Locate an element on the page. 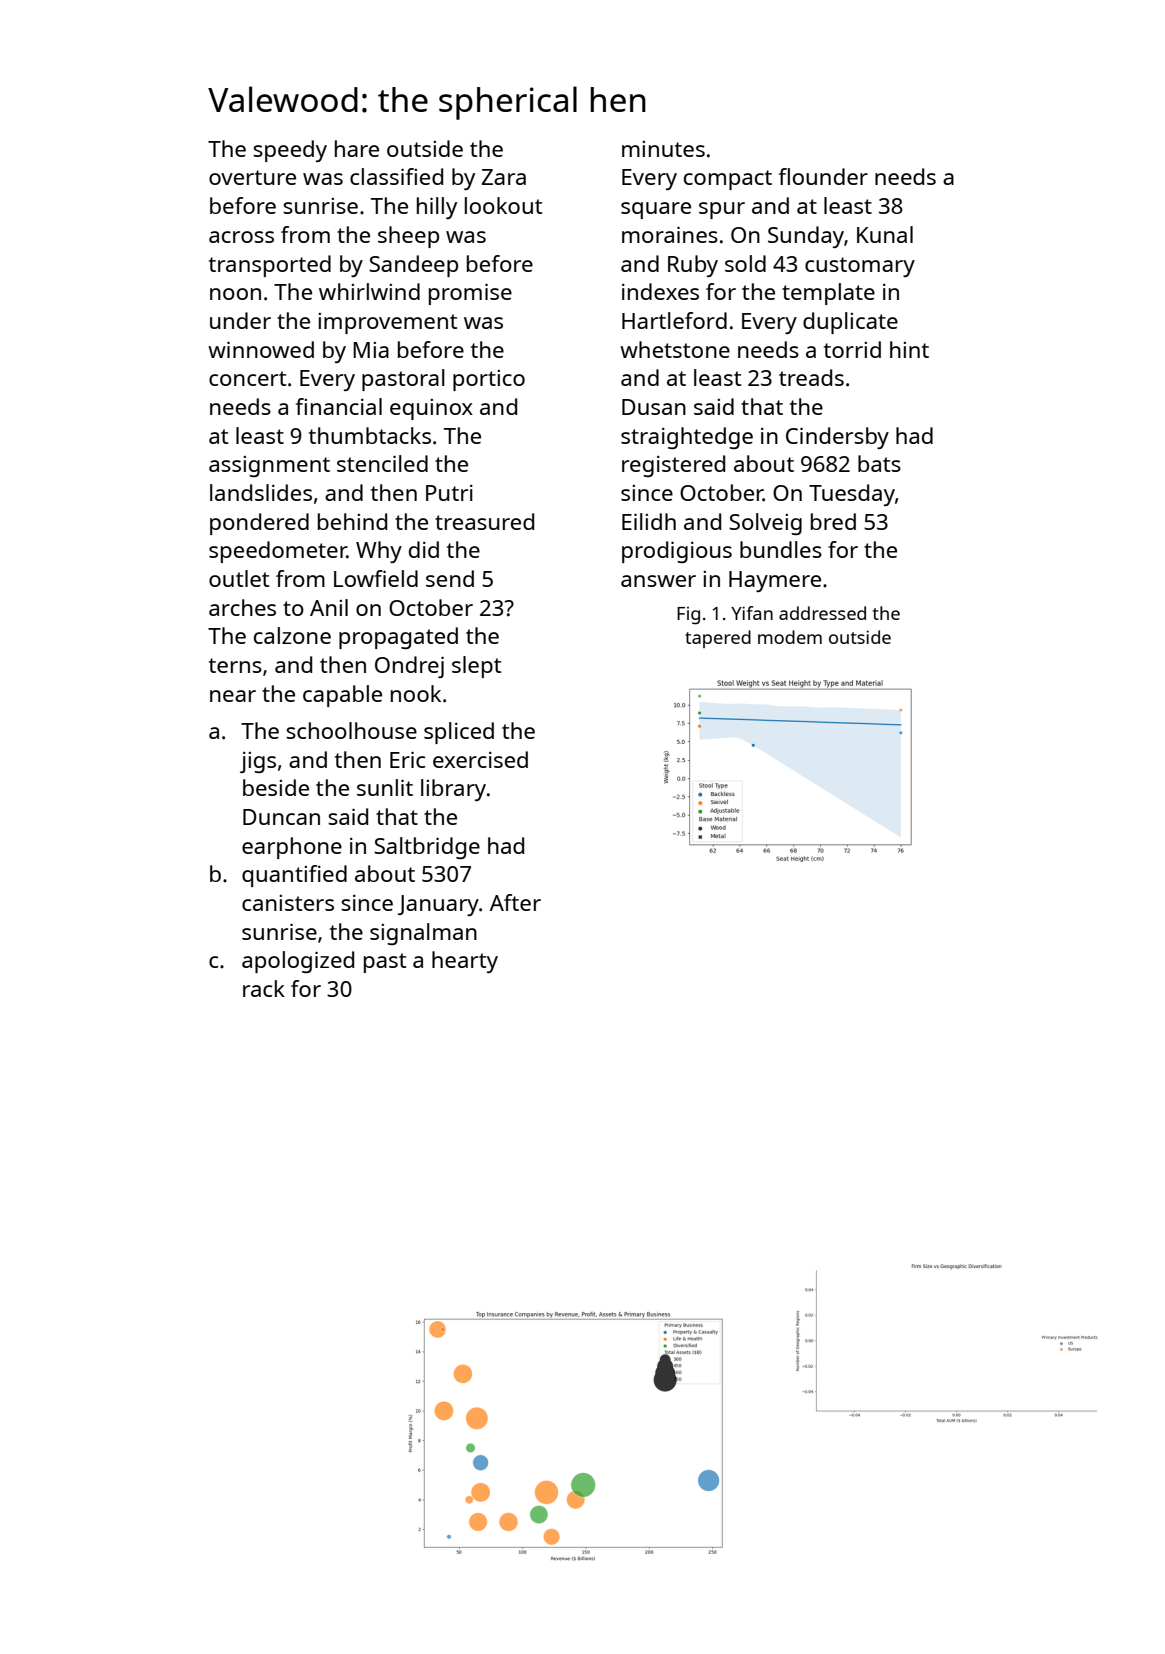  rack is located at coordinates (264, 988).
